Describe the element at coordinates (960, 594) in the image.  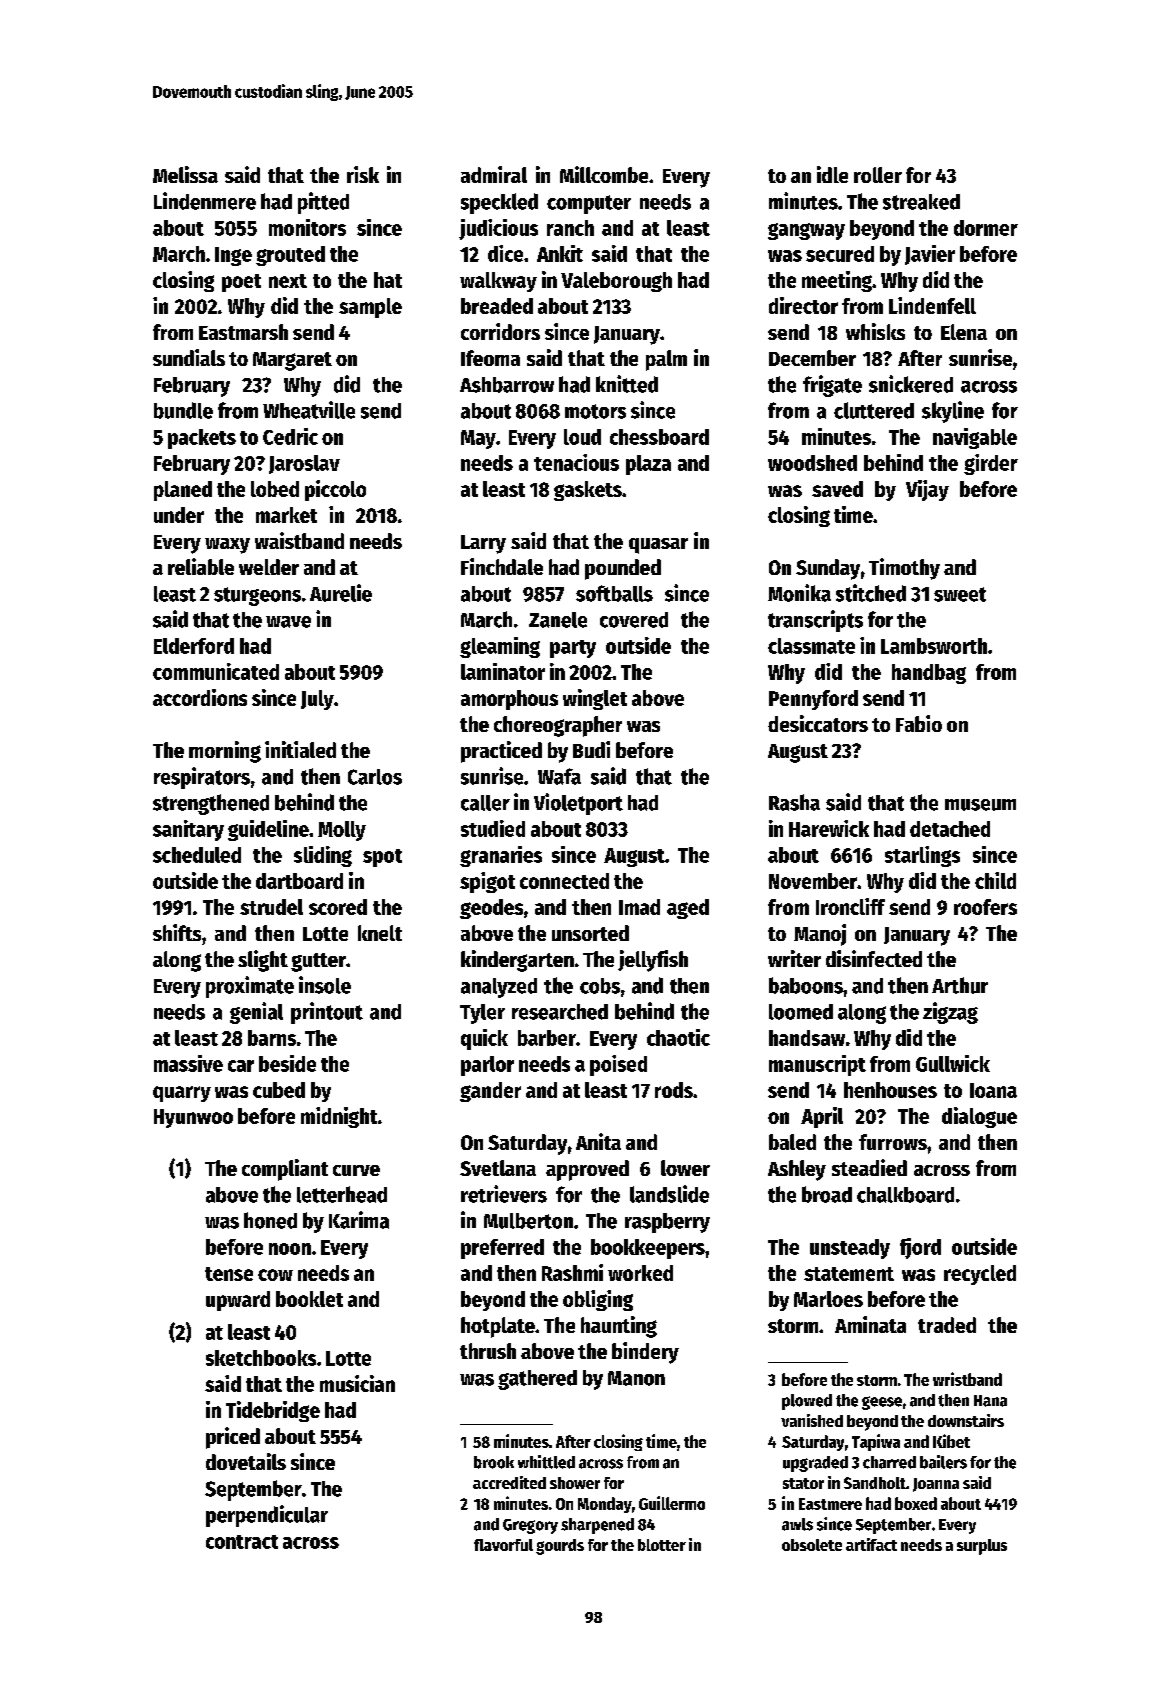
I see `sweet` at that location.
